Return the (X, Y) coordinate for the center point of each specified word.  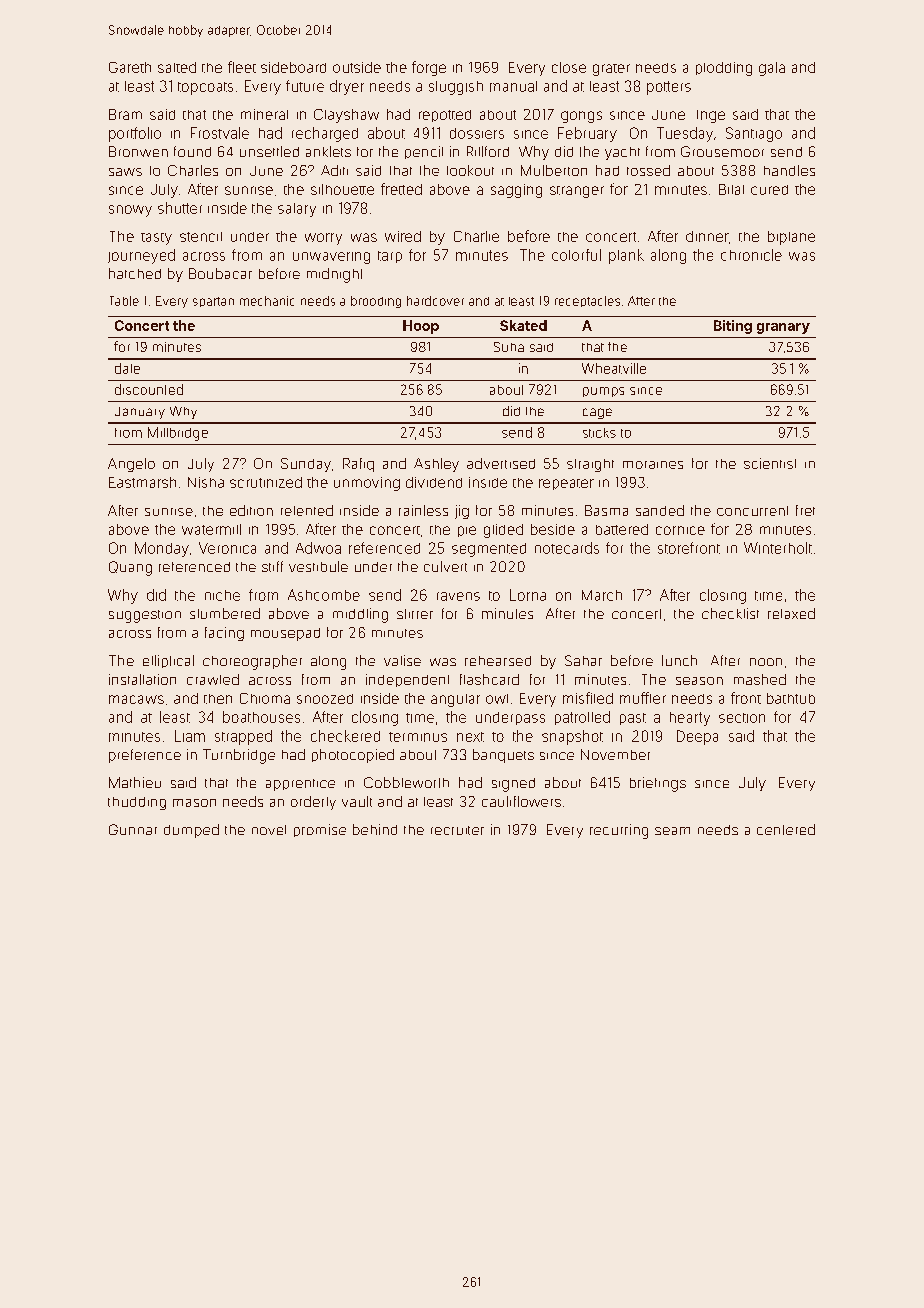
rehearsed (498, 661)
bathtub (791, 698)
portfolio (135, 134)
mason (194, 803)
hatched (135, 273)
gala (772, 69)
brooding (376, 302)
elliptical (168, 661)
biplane (791, 238)
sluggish (456, 88)
